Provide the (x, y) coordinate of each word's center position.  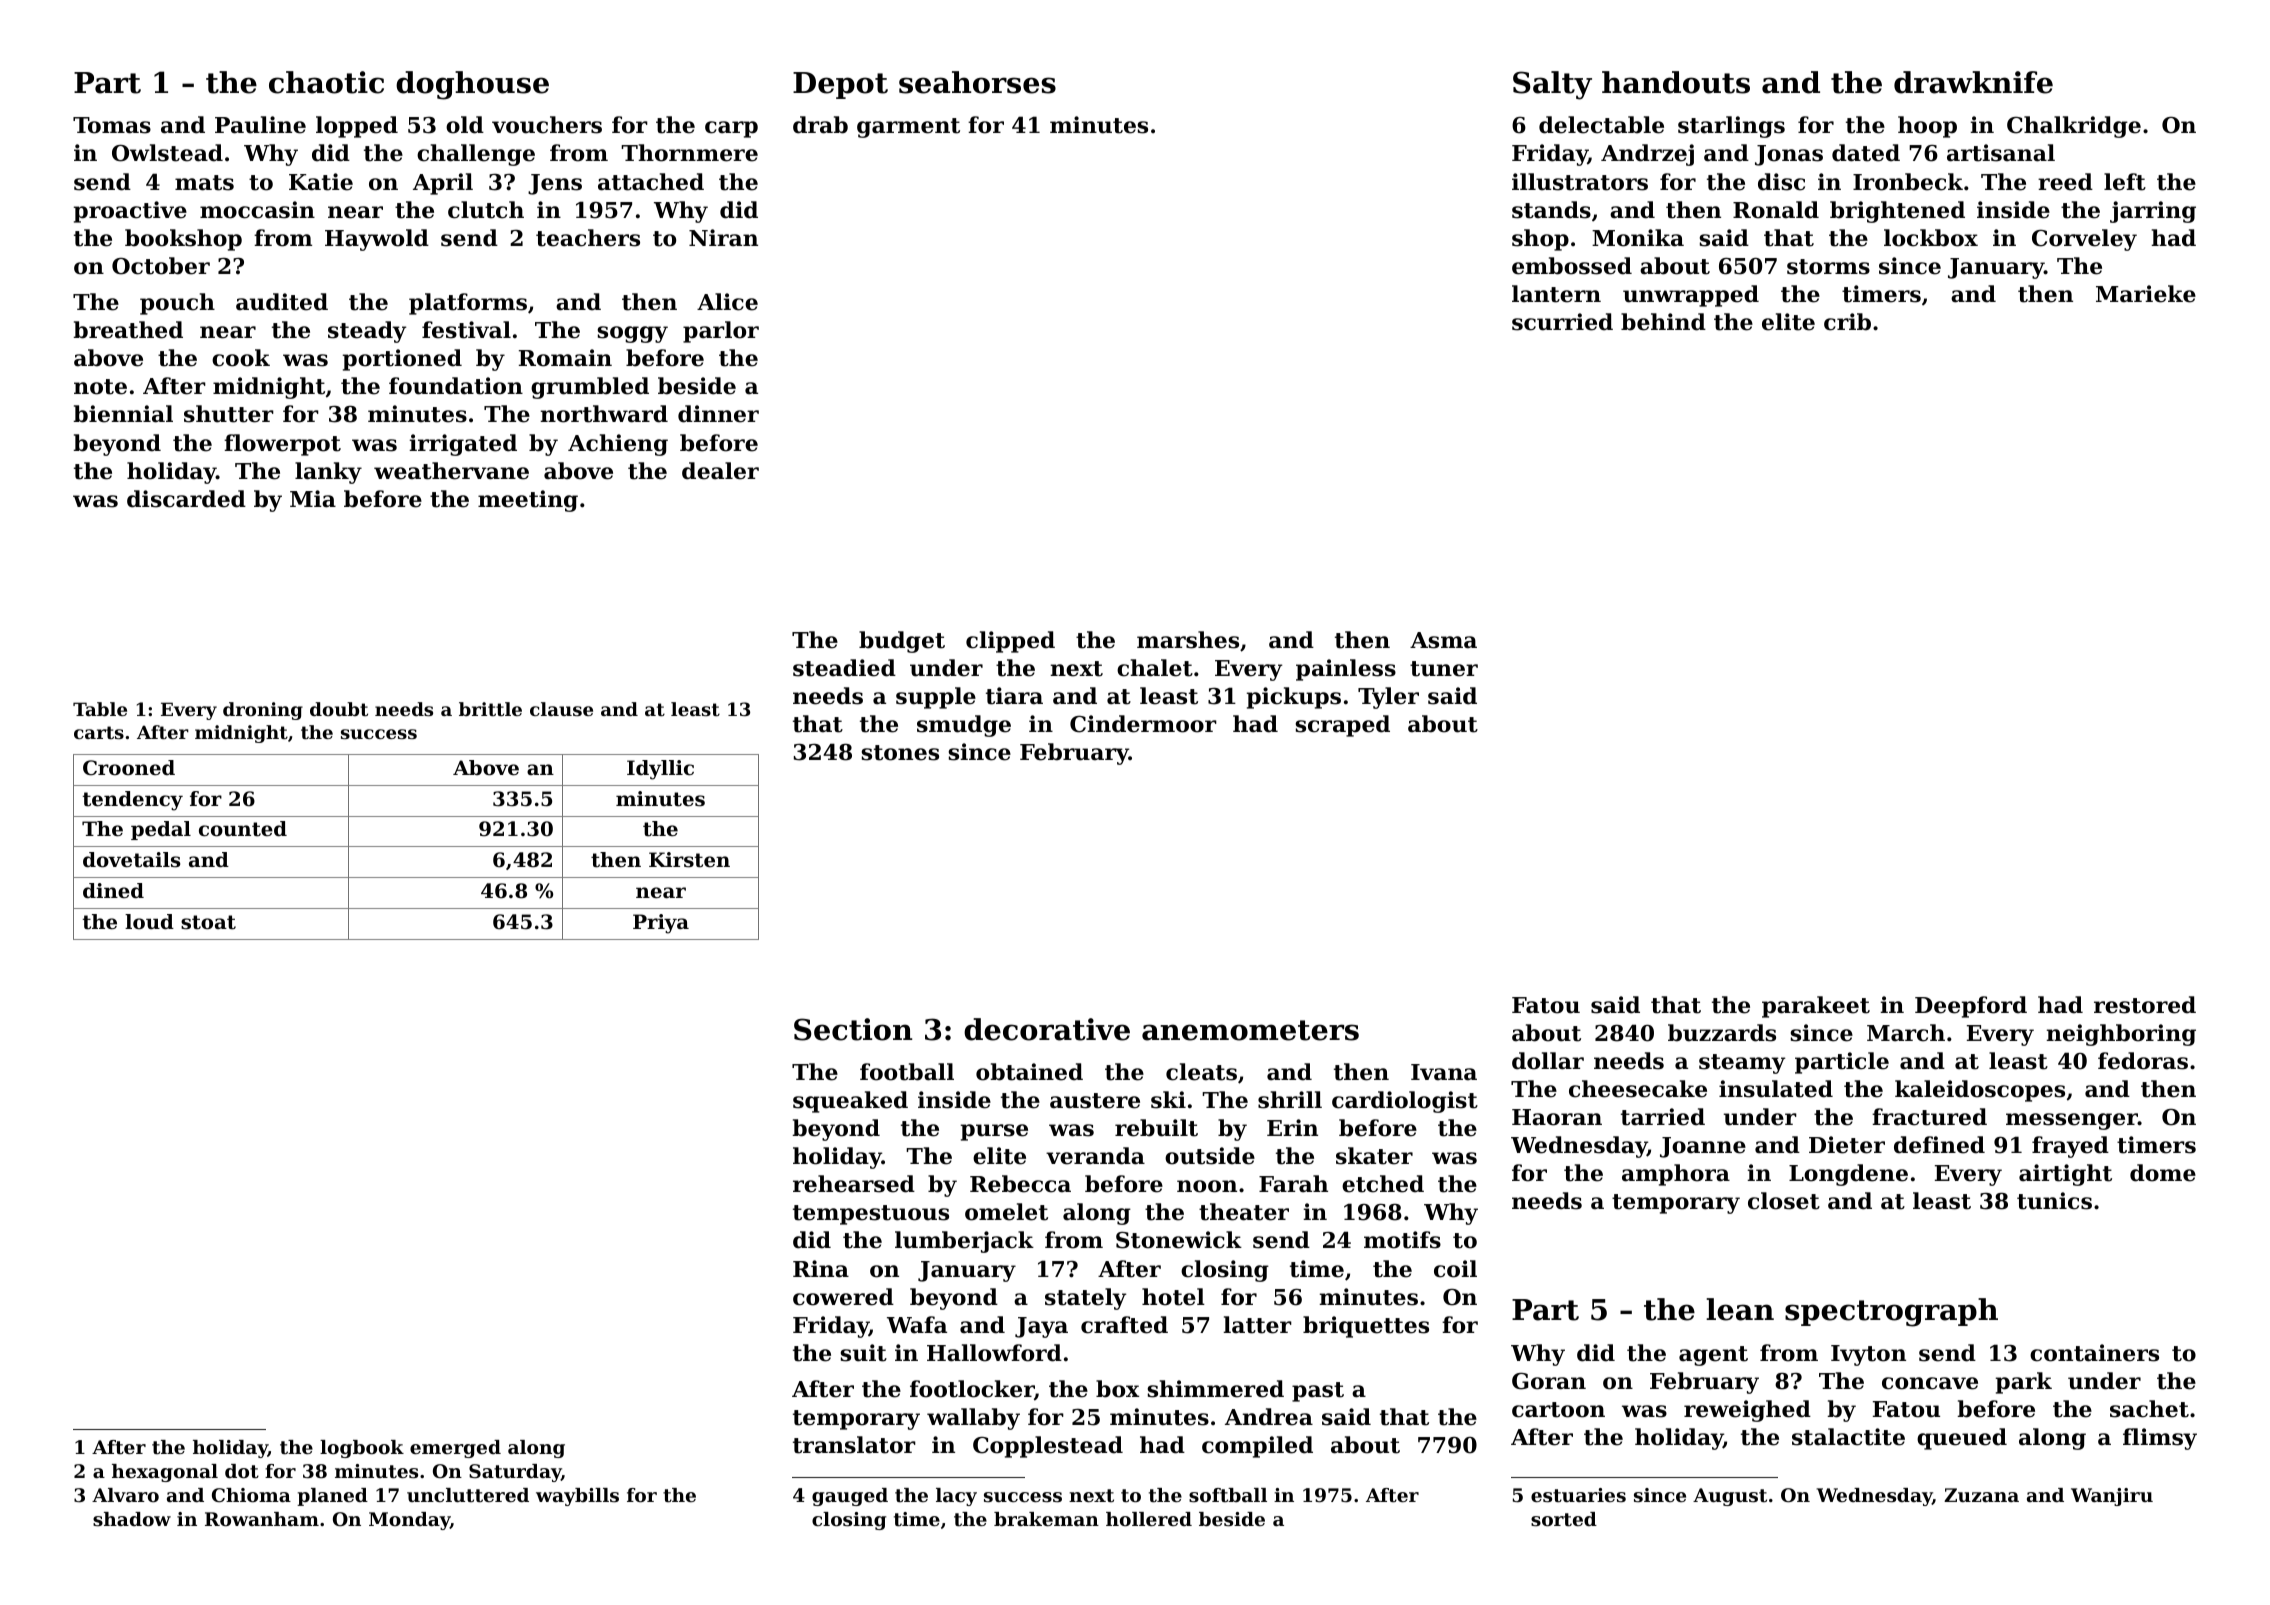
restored (2145, 1005)
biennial (123, 414)
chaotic (326, 82)
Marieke (2146, 294)
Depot (840, 85)
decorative (1047, 1029)
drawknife (1973, 82)
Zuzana (1981, 1495)
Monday (409, 1521)
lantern (1556, 294)
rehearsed (854, 1184)
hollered (1149, 1519)
